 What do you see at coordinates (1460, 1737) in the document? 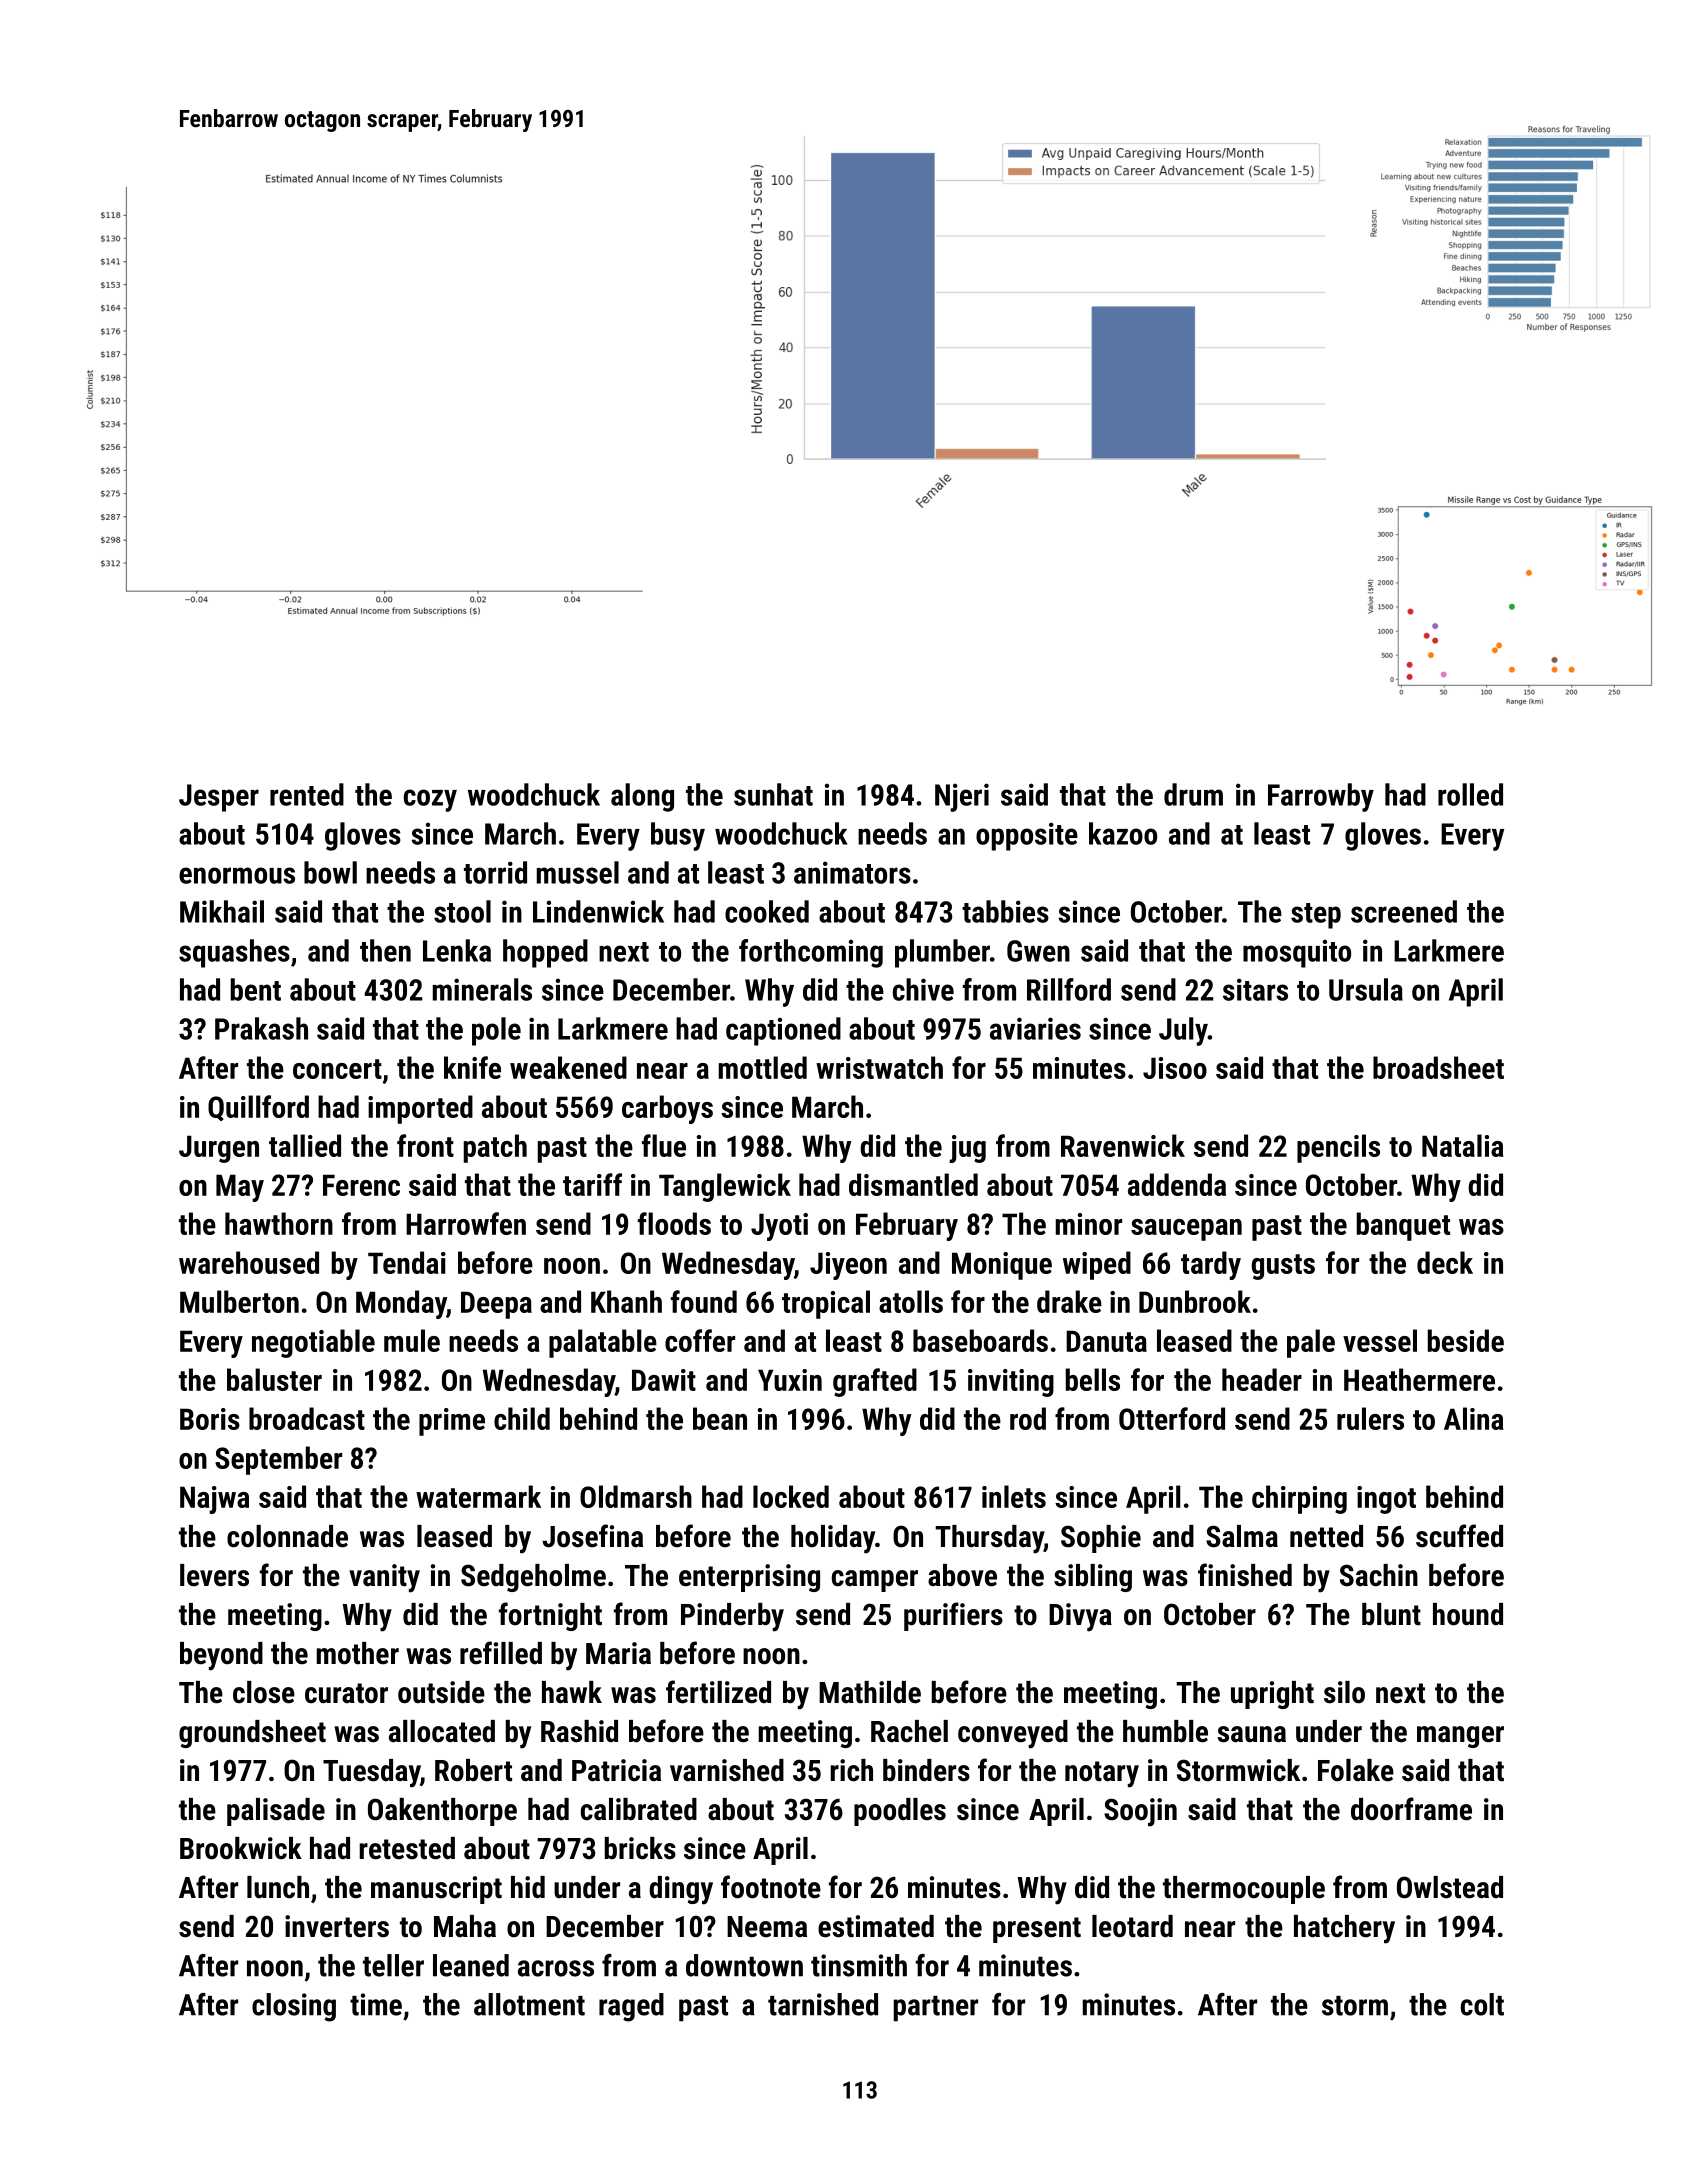
I see `manger` at bounding box center [1460, 1737].
